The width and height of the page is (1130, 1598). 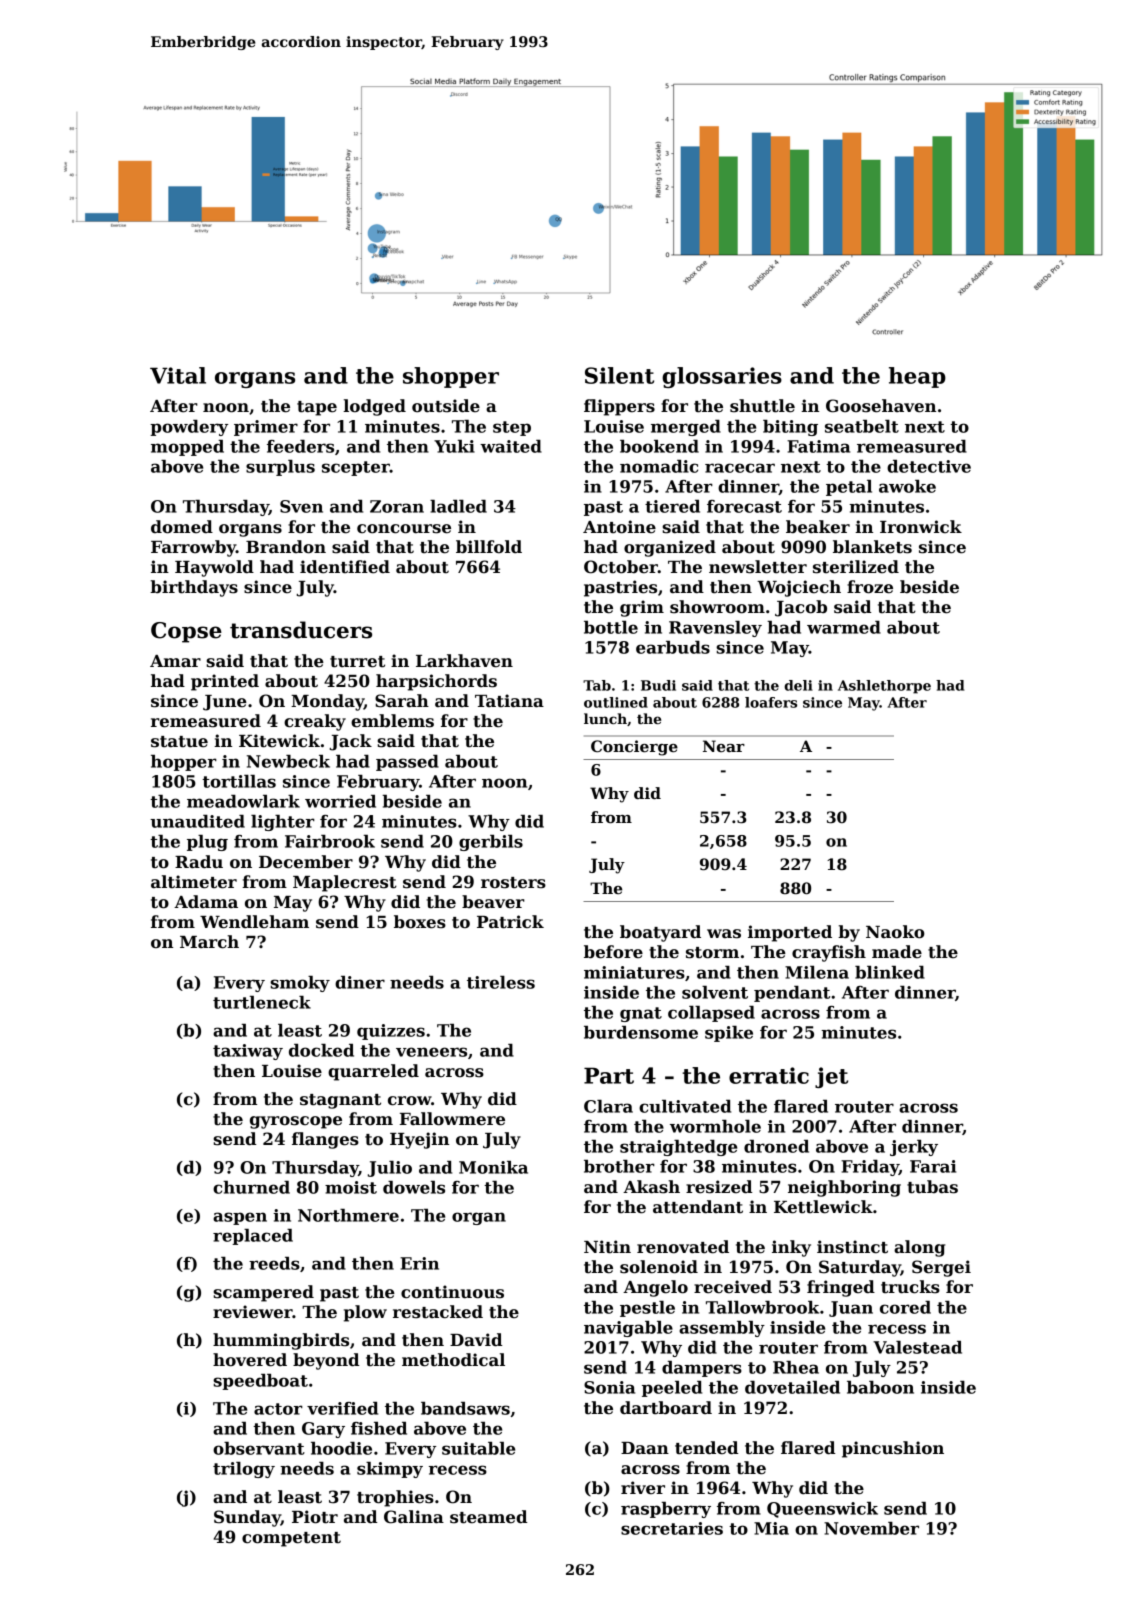 What do you see at coordinates (178, 375) in the page?
I see `Vital` at bounding box center [178, 375].
